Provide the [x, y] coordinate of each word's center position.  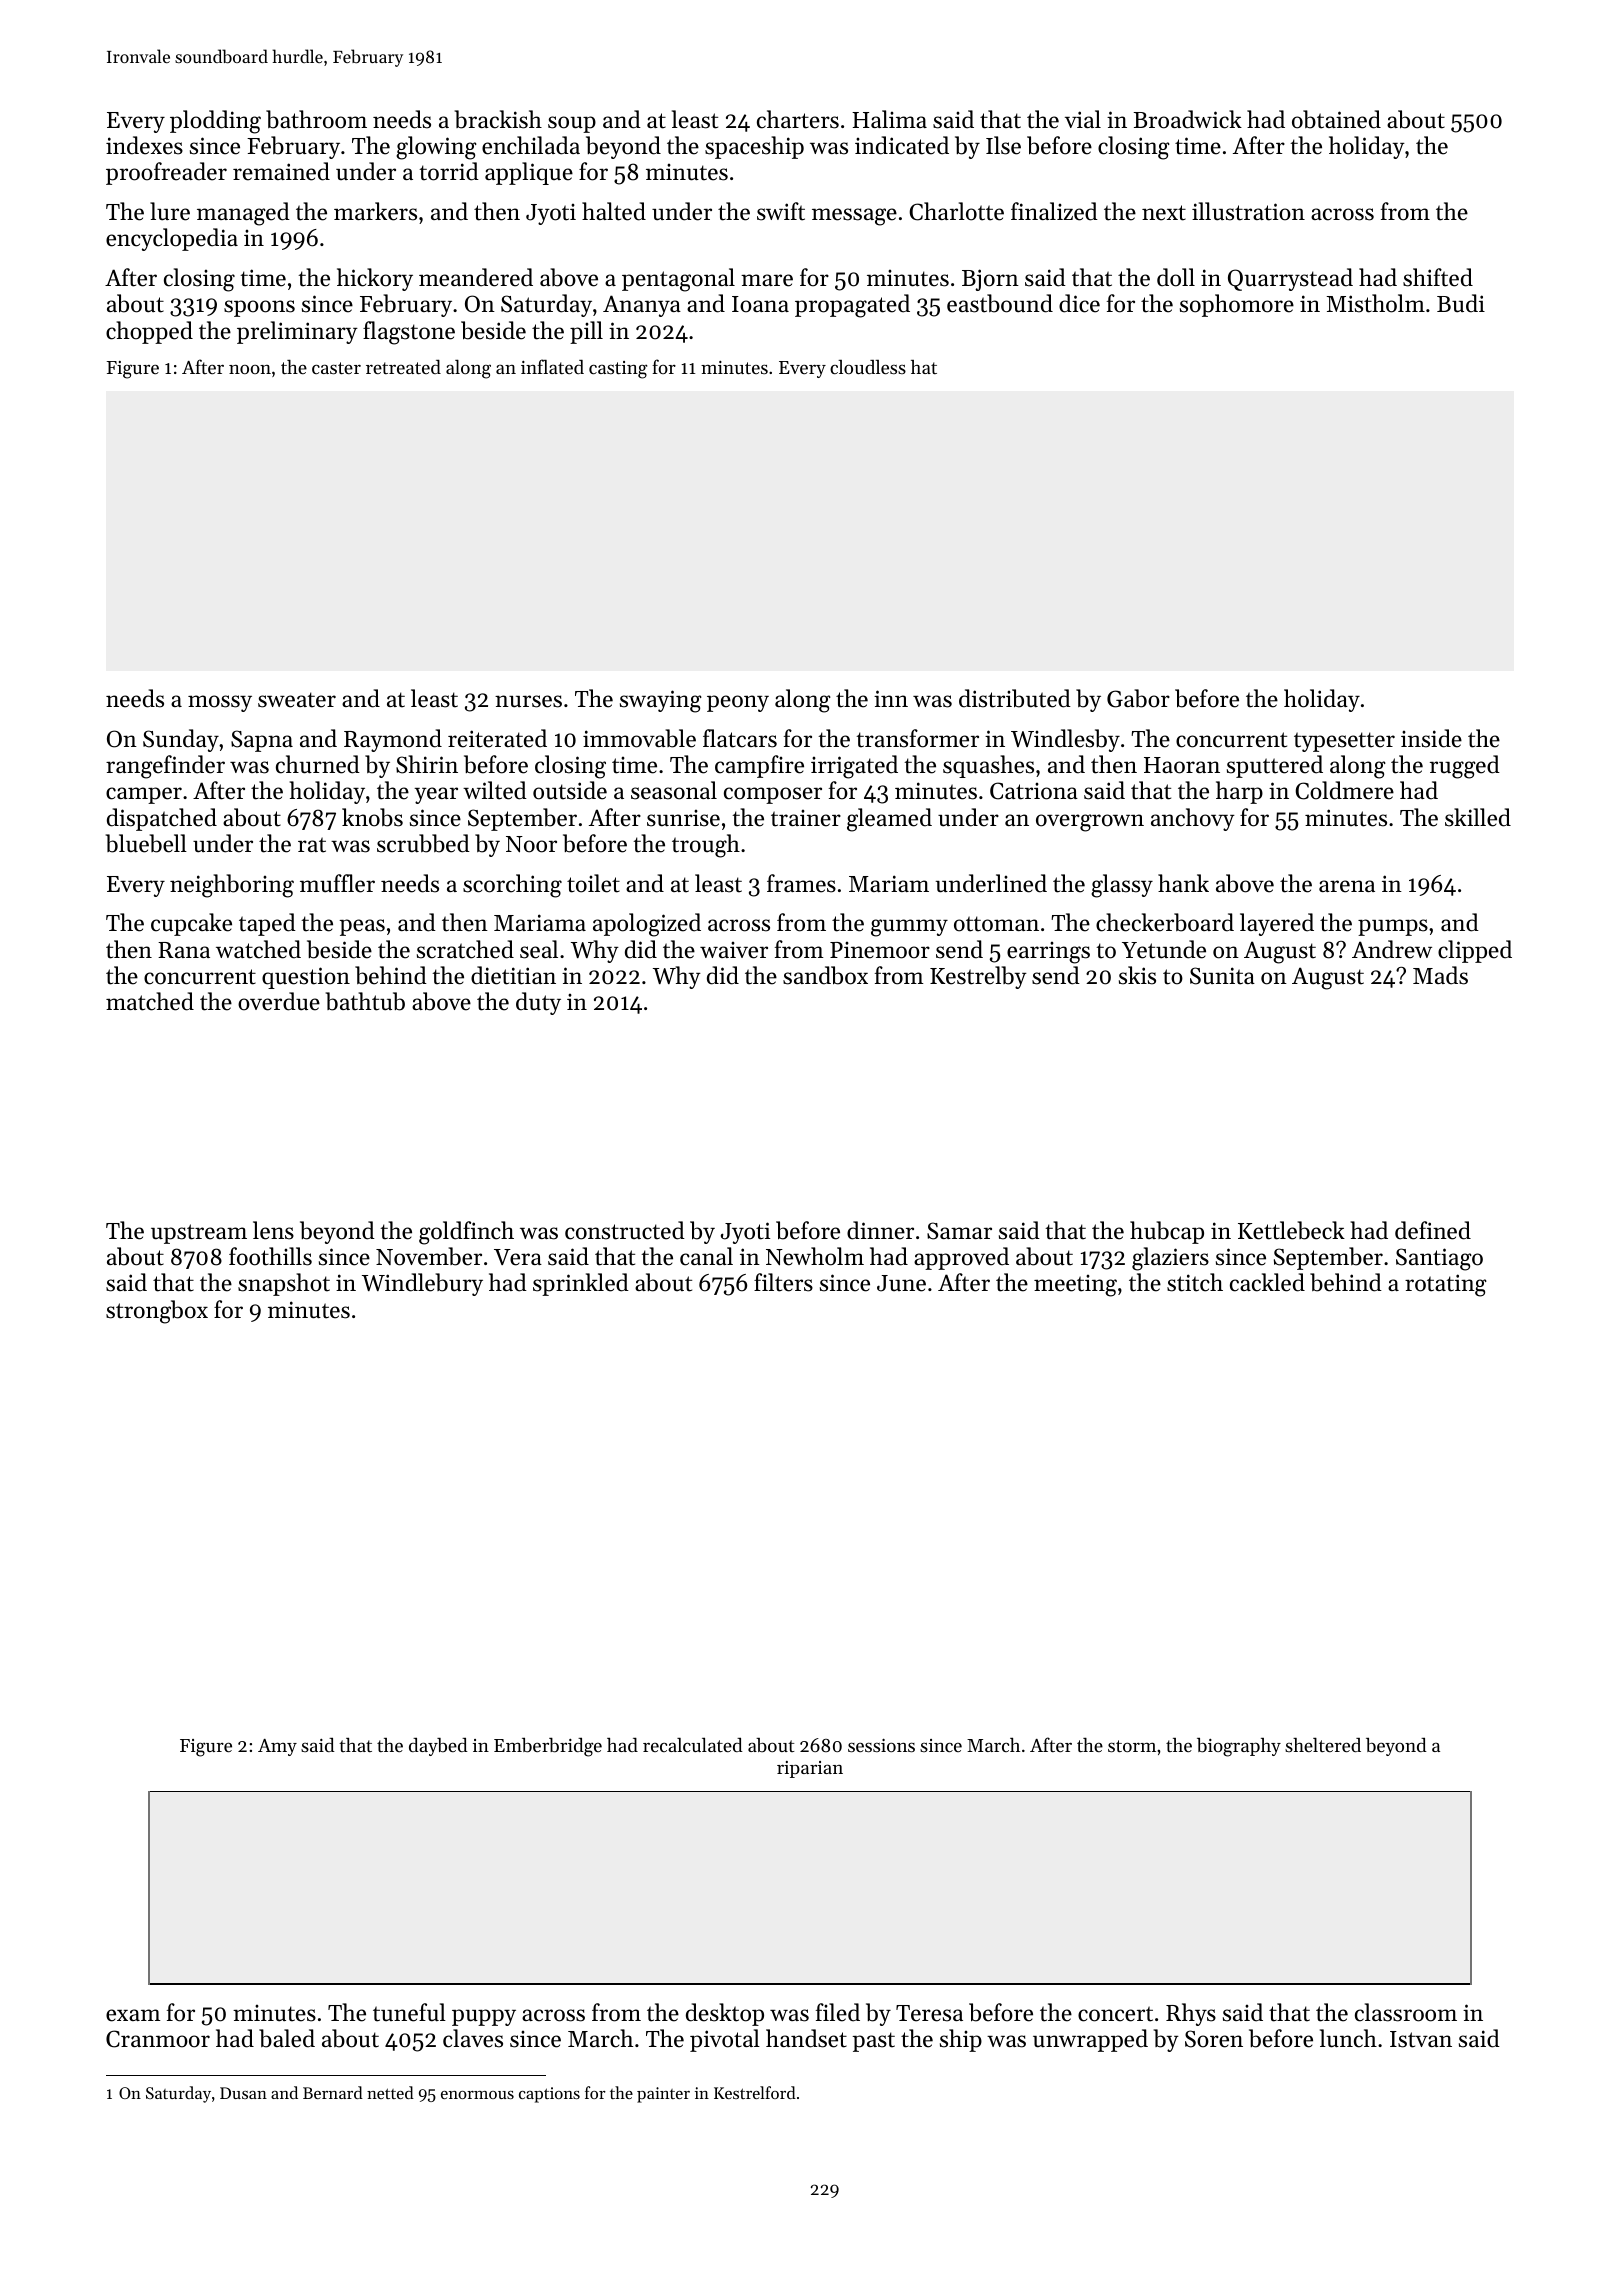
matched [150, 1001]
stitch [1195, 1282]
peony [738, 703]
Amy [277, 1747]
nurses [528, 701]
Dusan [243, 2093]
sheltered [1323, 1744]
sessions [881, 1745]
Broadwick [1187, 119]
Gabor [1138, 698]
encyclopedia [172, 239]
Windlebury [422, 1284]
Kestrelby [978, 977]
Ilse [1003, 145]
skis [1137, 975]
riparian [810, 1769]
